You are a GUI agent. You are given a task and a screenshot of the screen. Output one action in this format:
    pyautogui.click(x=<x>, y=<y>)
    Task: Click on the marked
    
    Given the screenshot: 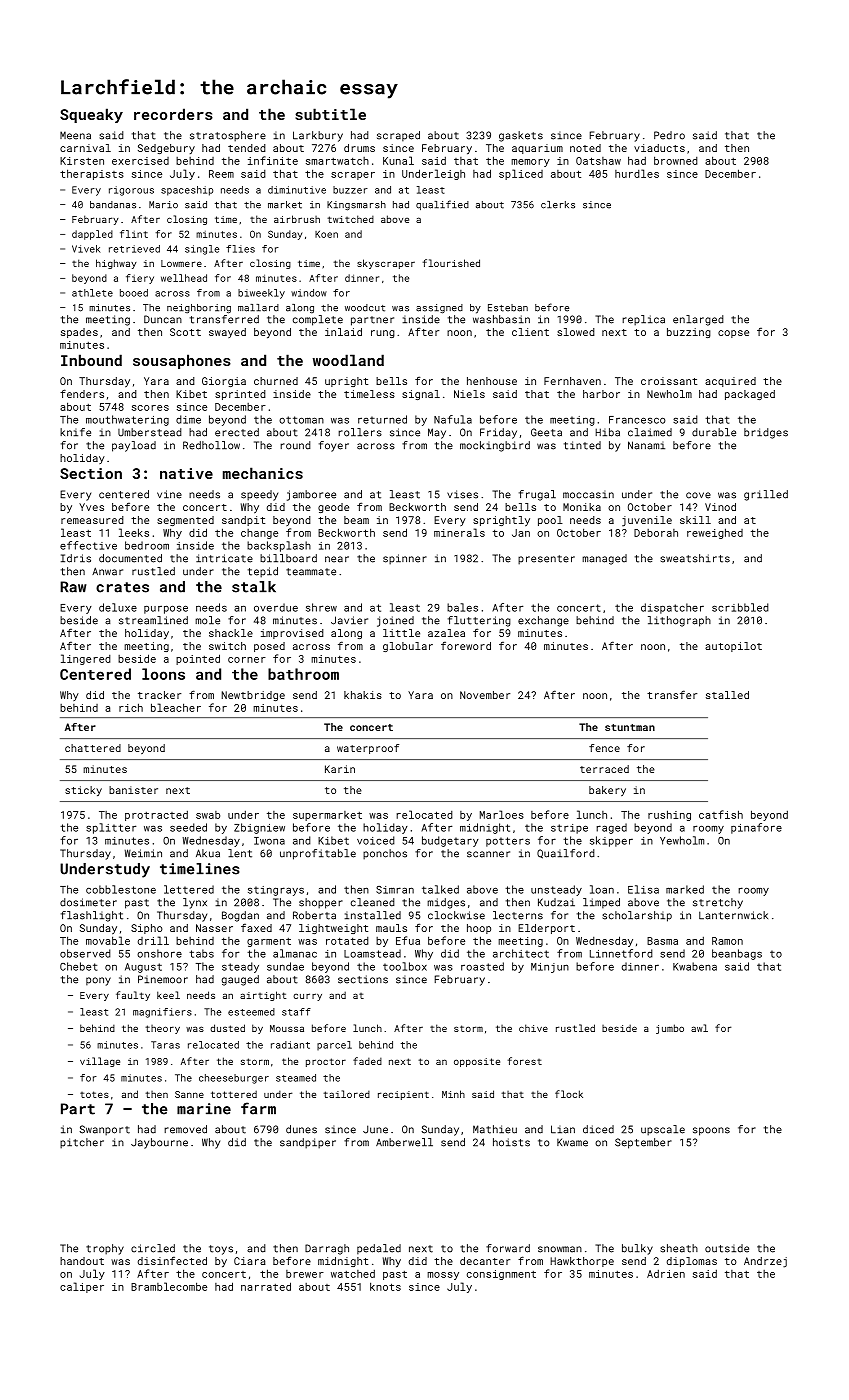 What is the action you would take?
    pyautogui.click(x=685, y=889)
